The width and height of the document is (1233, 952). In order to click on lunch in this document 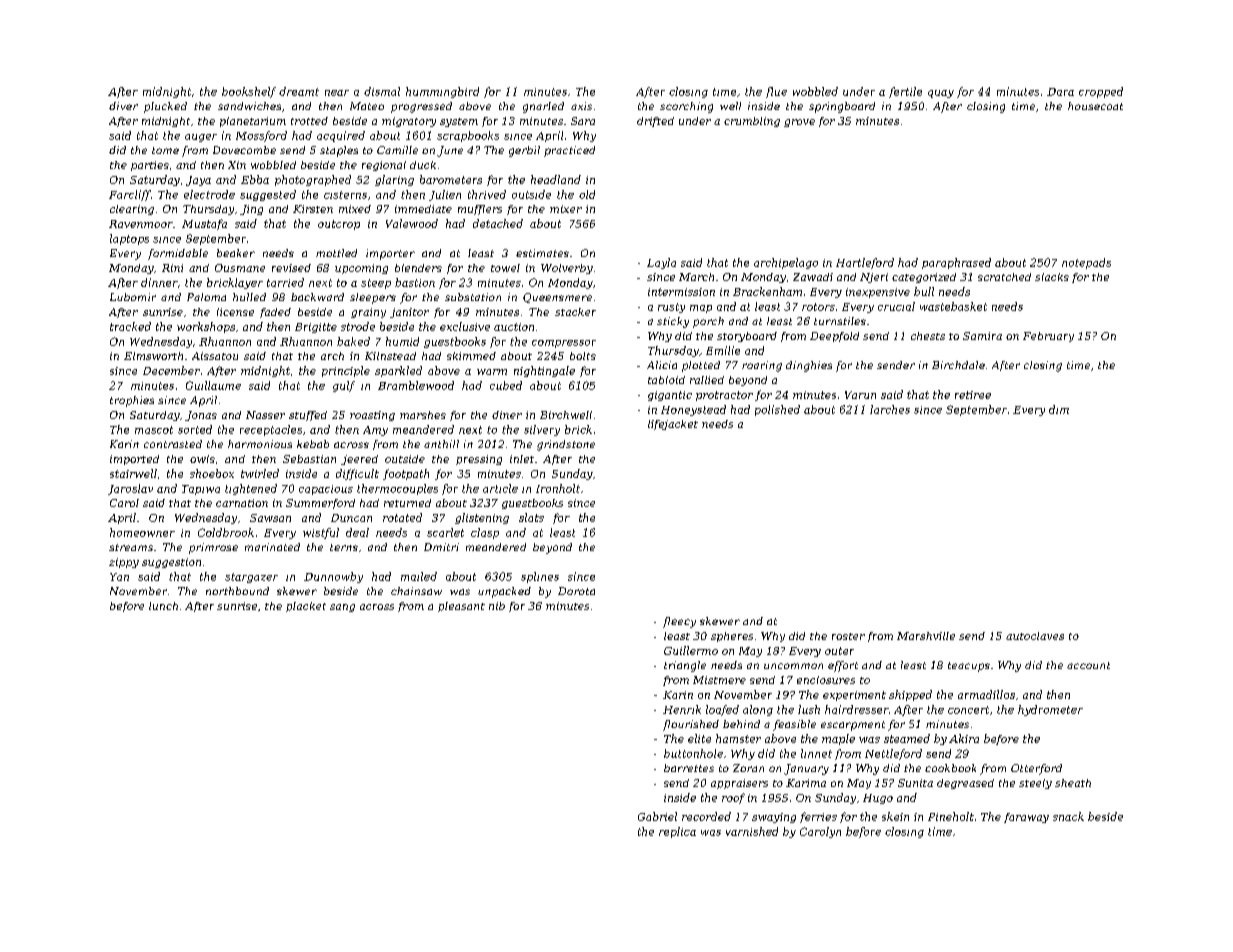, I will do `click(163, 606)`.
